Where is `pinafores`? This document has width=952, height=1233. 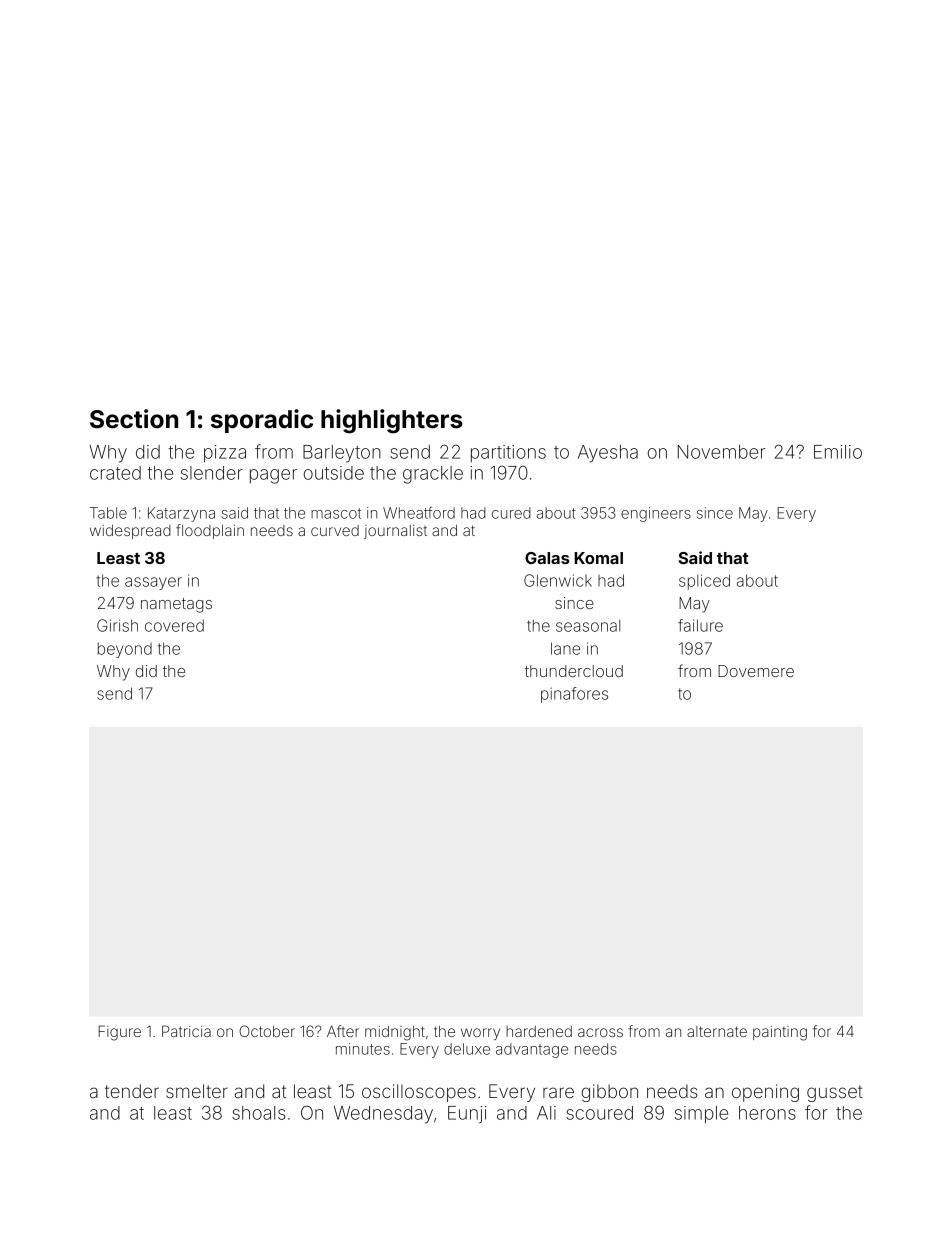 pinafores is located at coordinates (574, 695).
